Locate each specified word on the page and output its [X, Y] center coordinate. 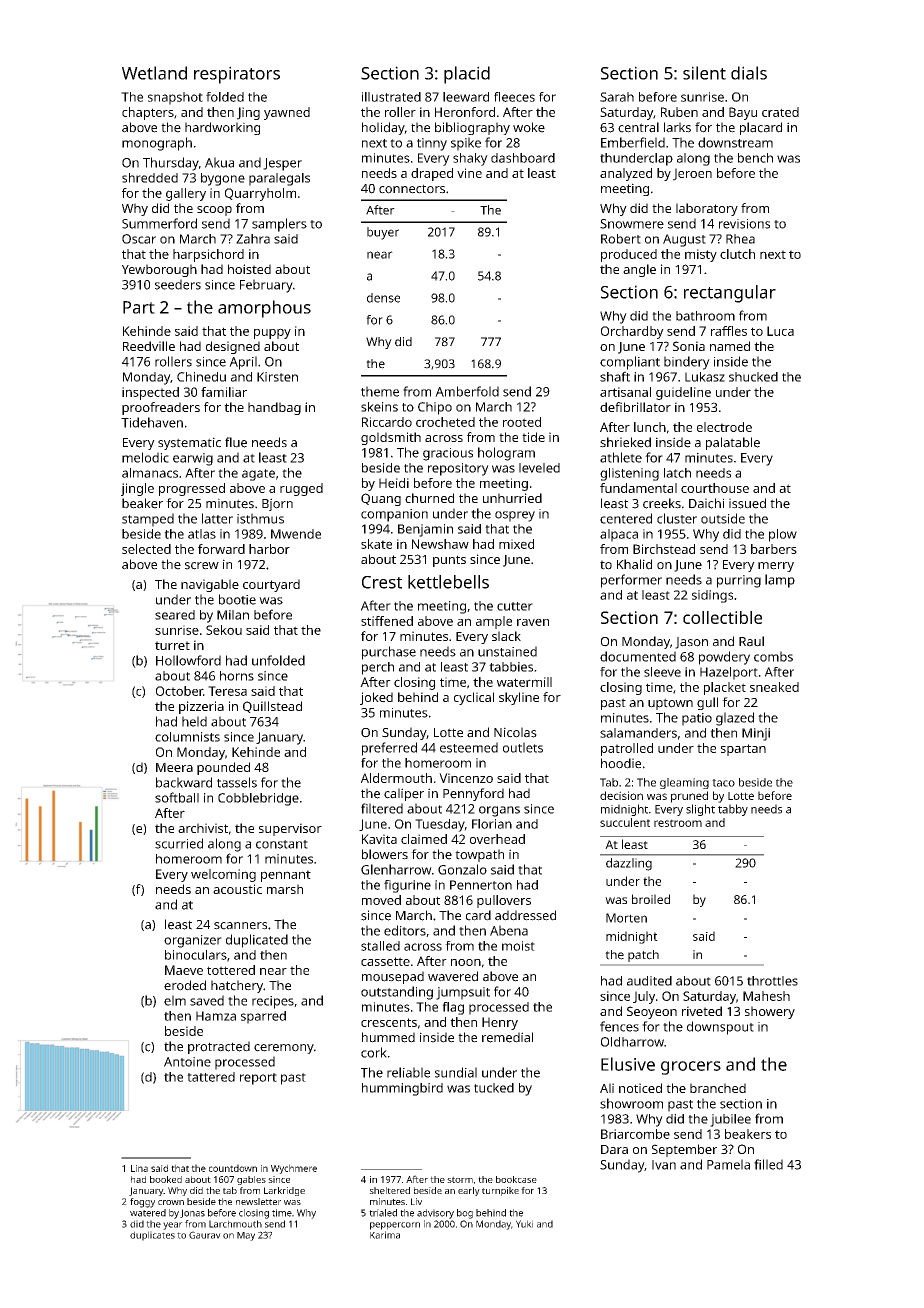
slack [506, 636]
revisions [744, 224]
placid [467, 75]
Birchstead [664, 549]
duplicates [152, 1236]
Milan [233, 615]
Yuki [524, 1224]
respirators [237, 75]
